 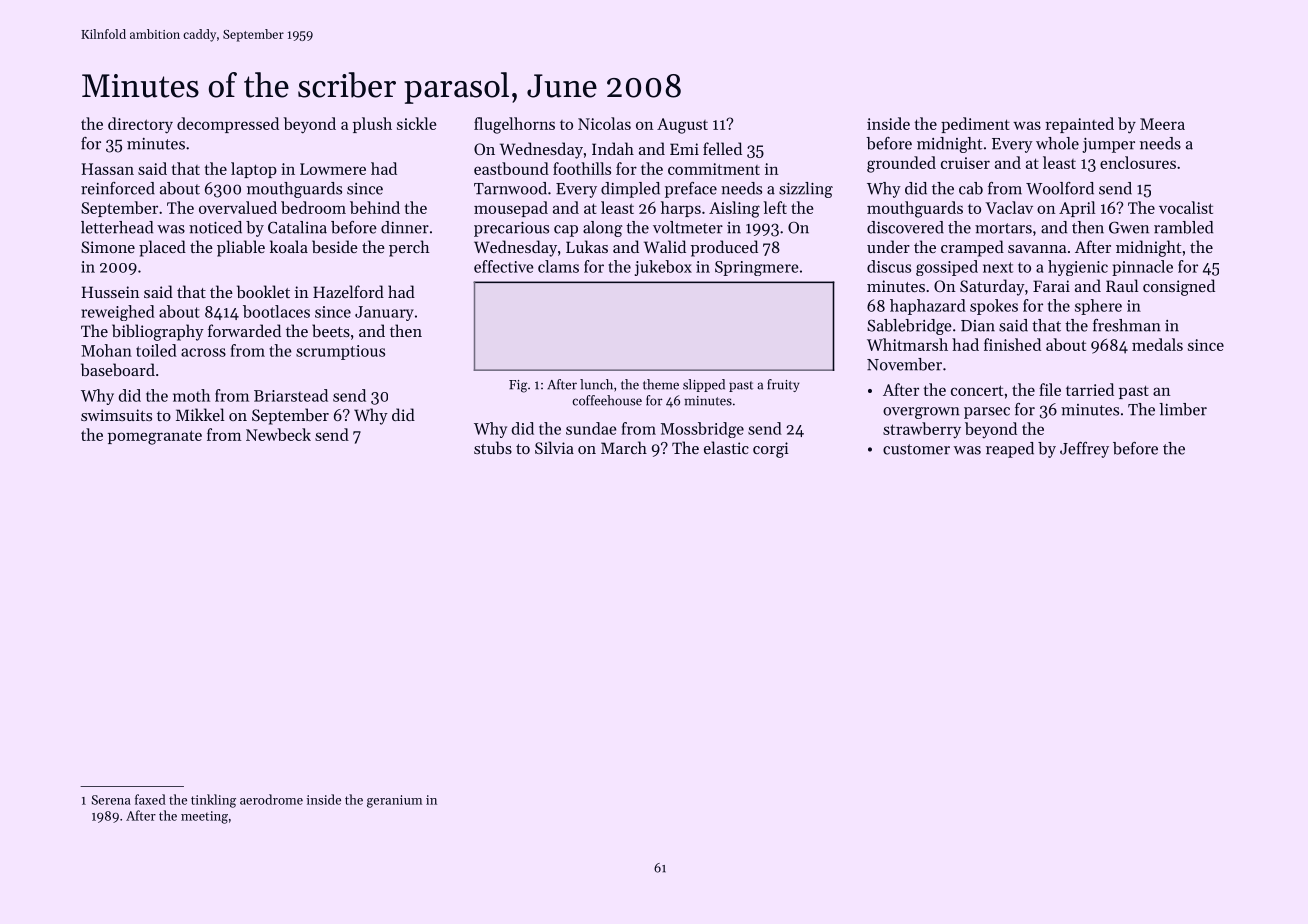 What do you see at coordinates (663, 268) in the document?
I see `jukebox` at bounding box center [663, 268].
